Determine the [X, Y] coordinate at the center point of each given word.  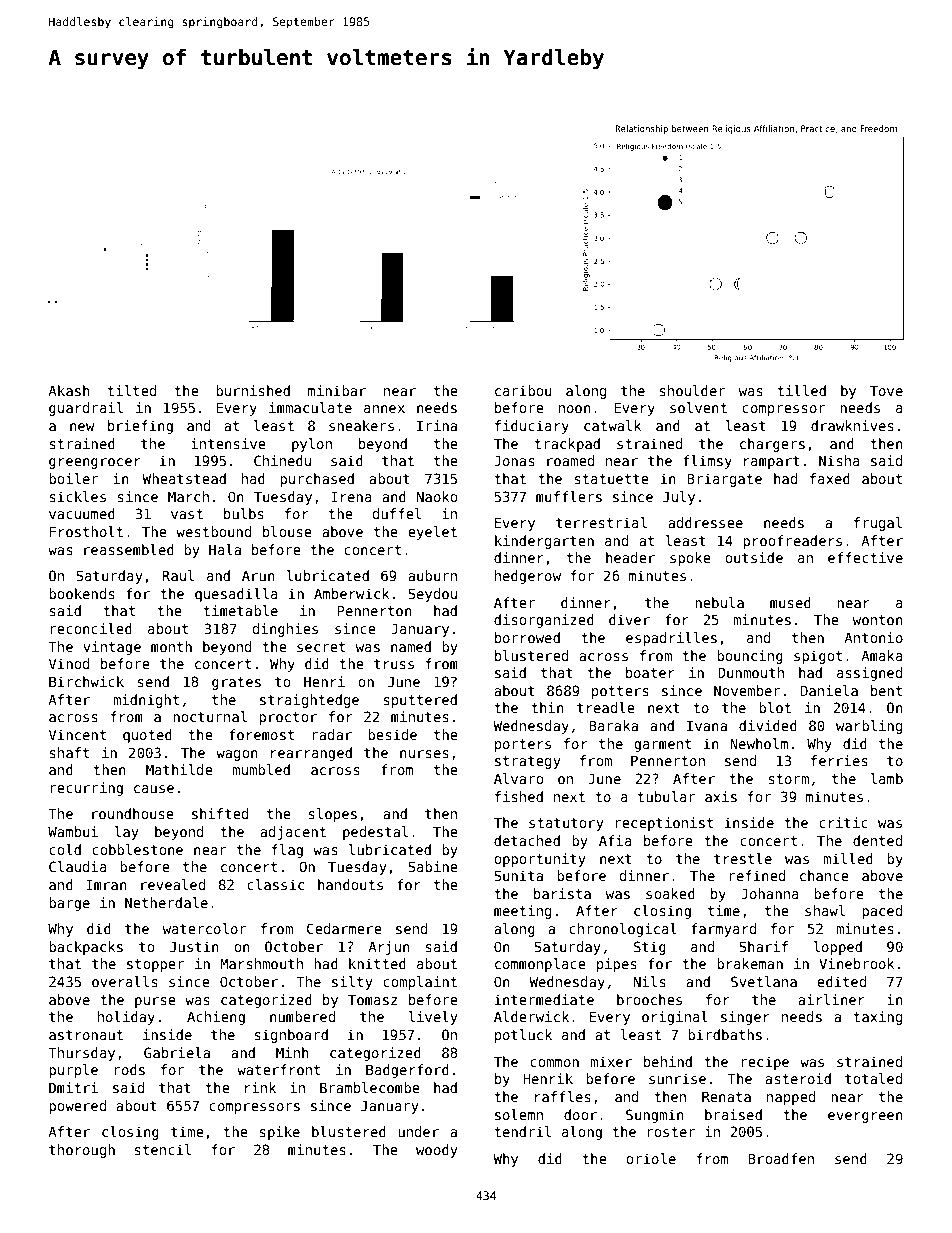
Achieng [216, 1018]
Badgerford [407, 1071]
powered [77, 1107]
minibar [337, 390]
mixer [611, 1061]
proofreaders [792, 542]
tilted [131, 390]
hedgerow [528, 577]
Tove [886, 390]
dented [877, 840]
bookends [82, 593]
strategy [528, 762]
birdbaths [725, 1034]
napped [791, 1098]
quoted [147, 736]
